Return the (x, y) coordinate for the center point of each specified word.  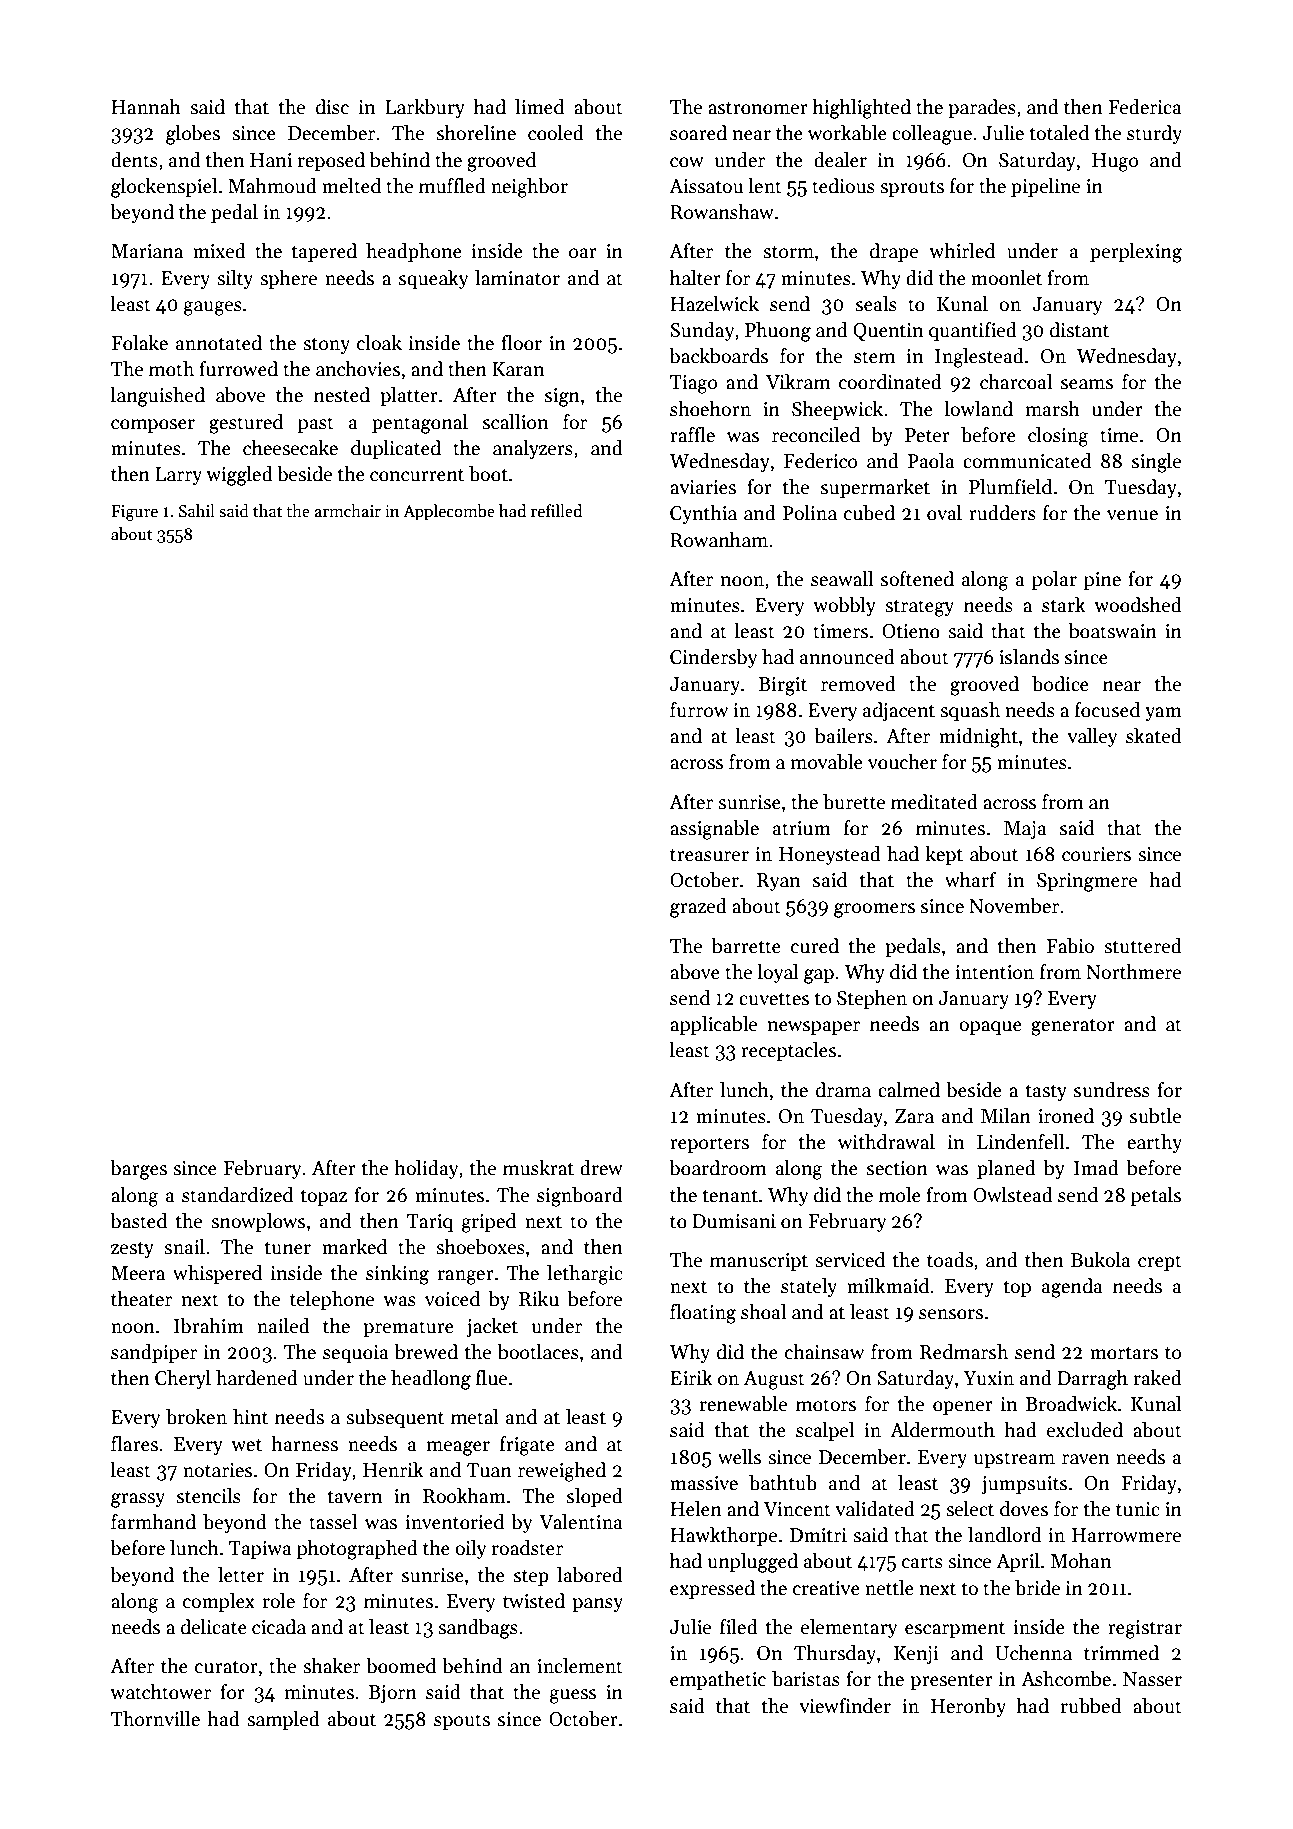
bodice (1060, 684)
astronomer (758, 108)
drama (843, 1090)
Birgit (783, 686)
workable (847, 133)
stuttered (1143, 946)
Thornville (155, 1719)
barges (138, 1170)
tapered (324, 252)
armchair (347, 511)
